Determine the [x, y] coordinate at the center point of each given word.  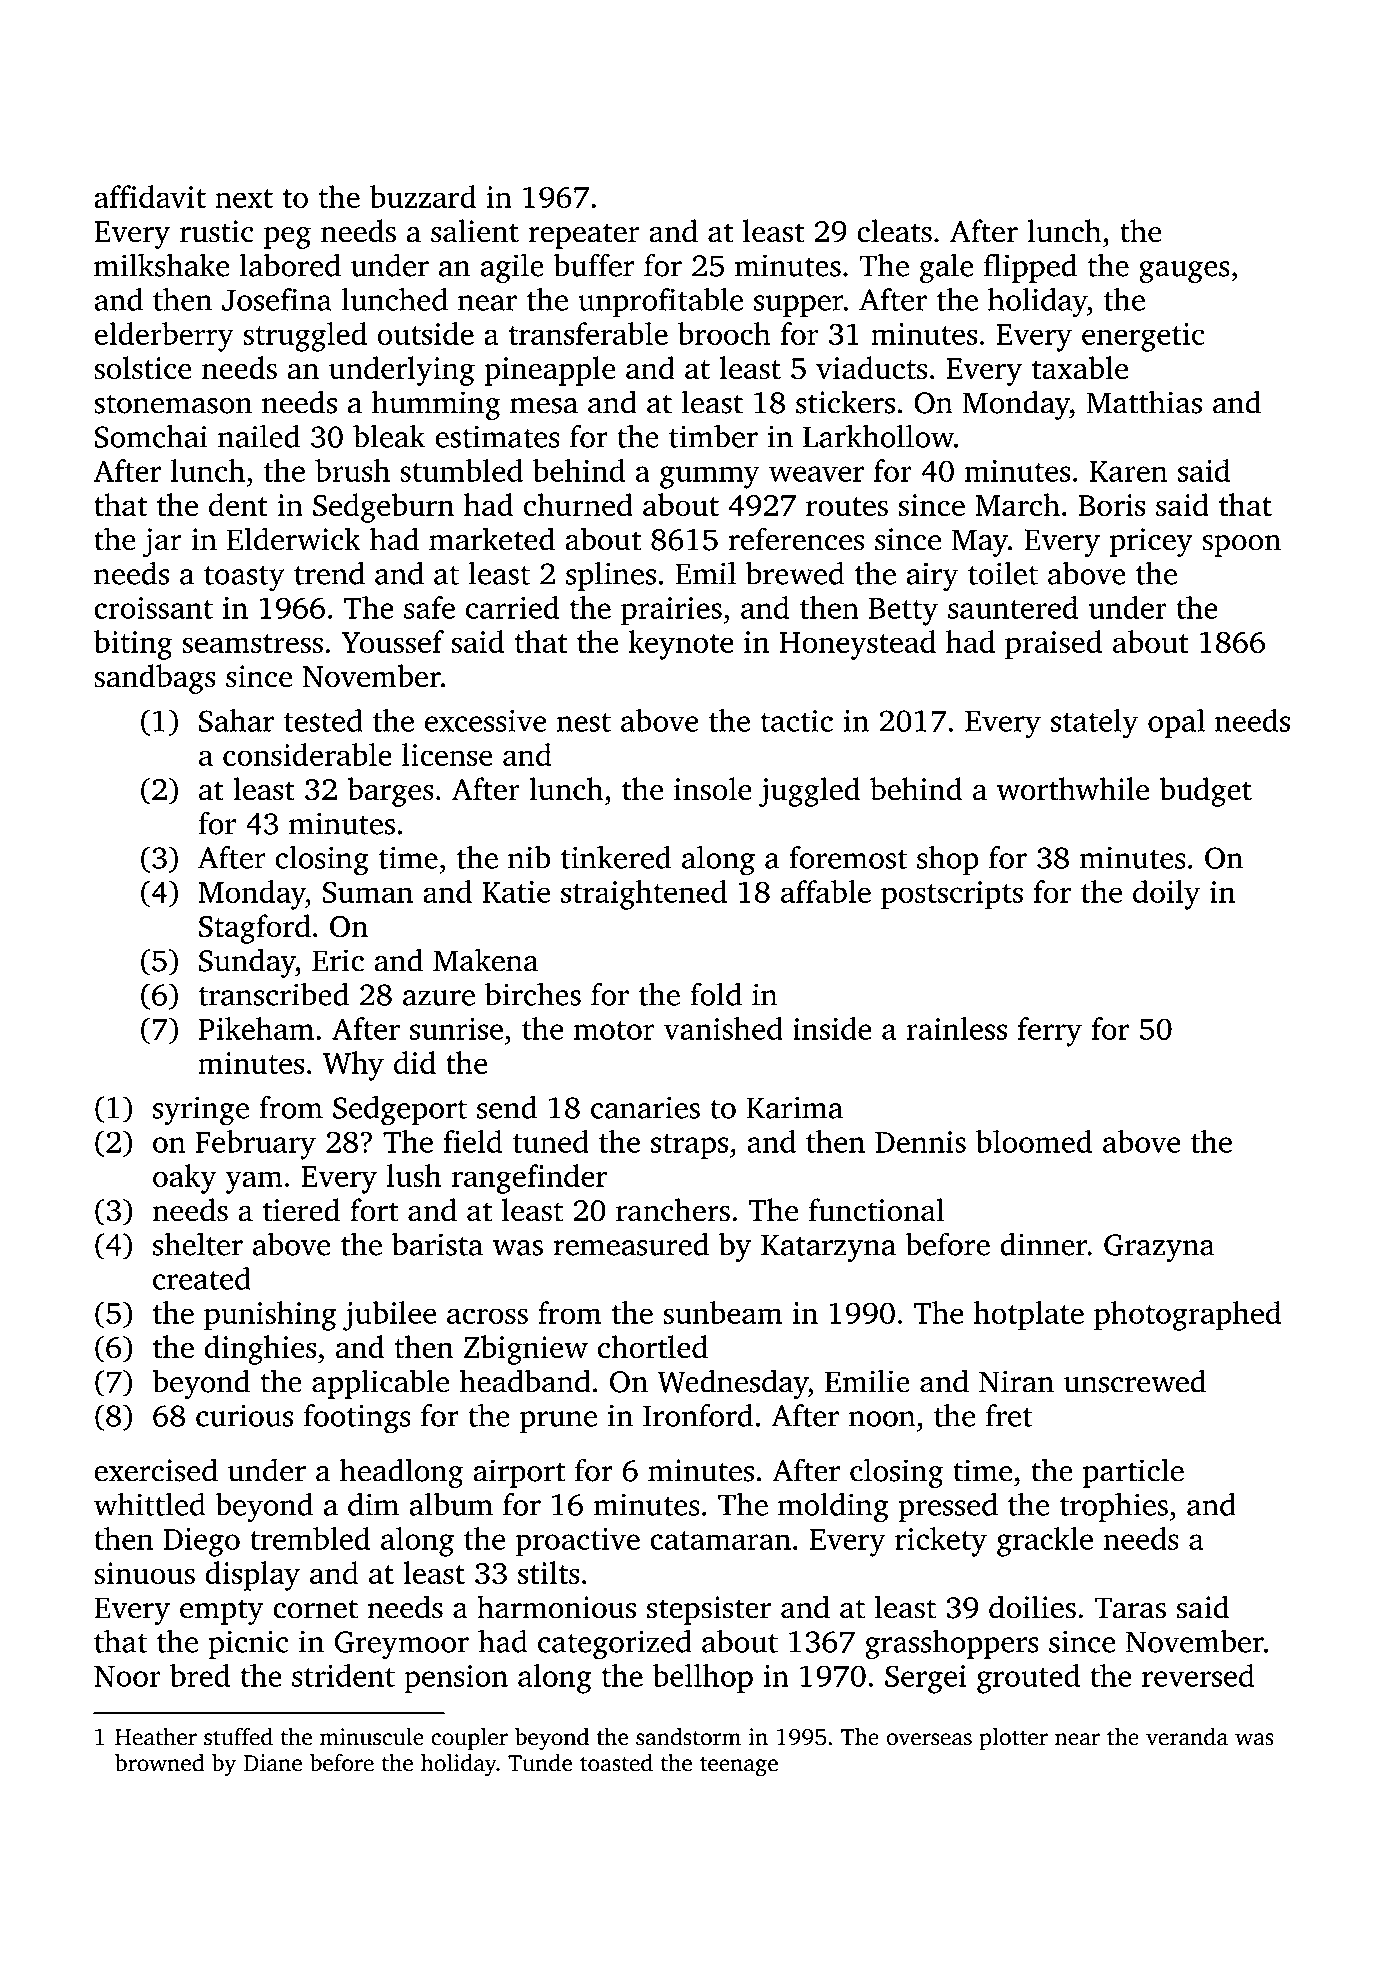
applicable [380, 1384]
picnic [248, 1644]
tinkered [616, 857]
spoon [1241, 546]
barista [437, 1244]
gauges [1184, 272]
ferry [1050, 1032]
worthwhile [1072, 789]
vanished [723, 1028]
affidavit [150, 196]
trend [329, 573]
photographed [1187, 1316]
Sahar [236, 720]
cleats [894, 231]
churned [578, 504]
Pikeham [256, 1028]
